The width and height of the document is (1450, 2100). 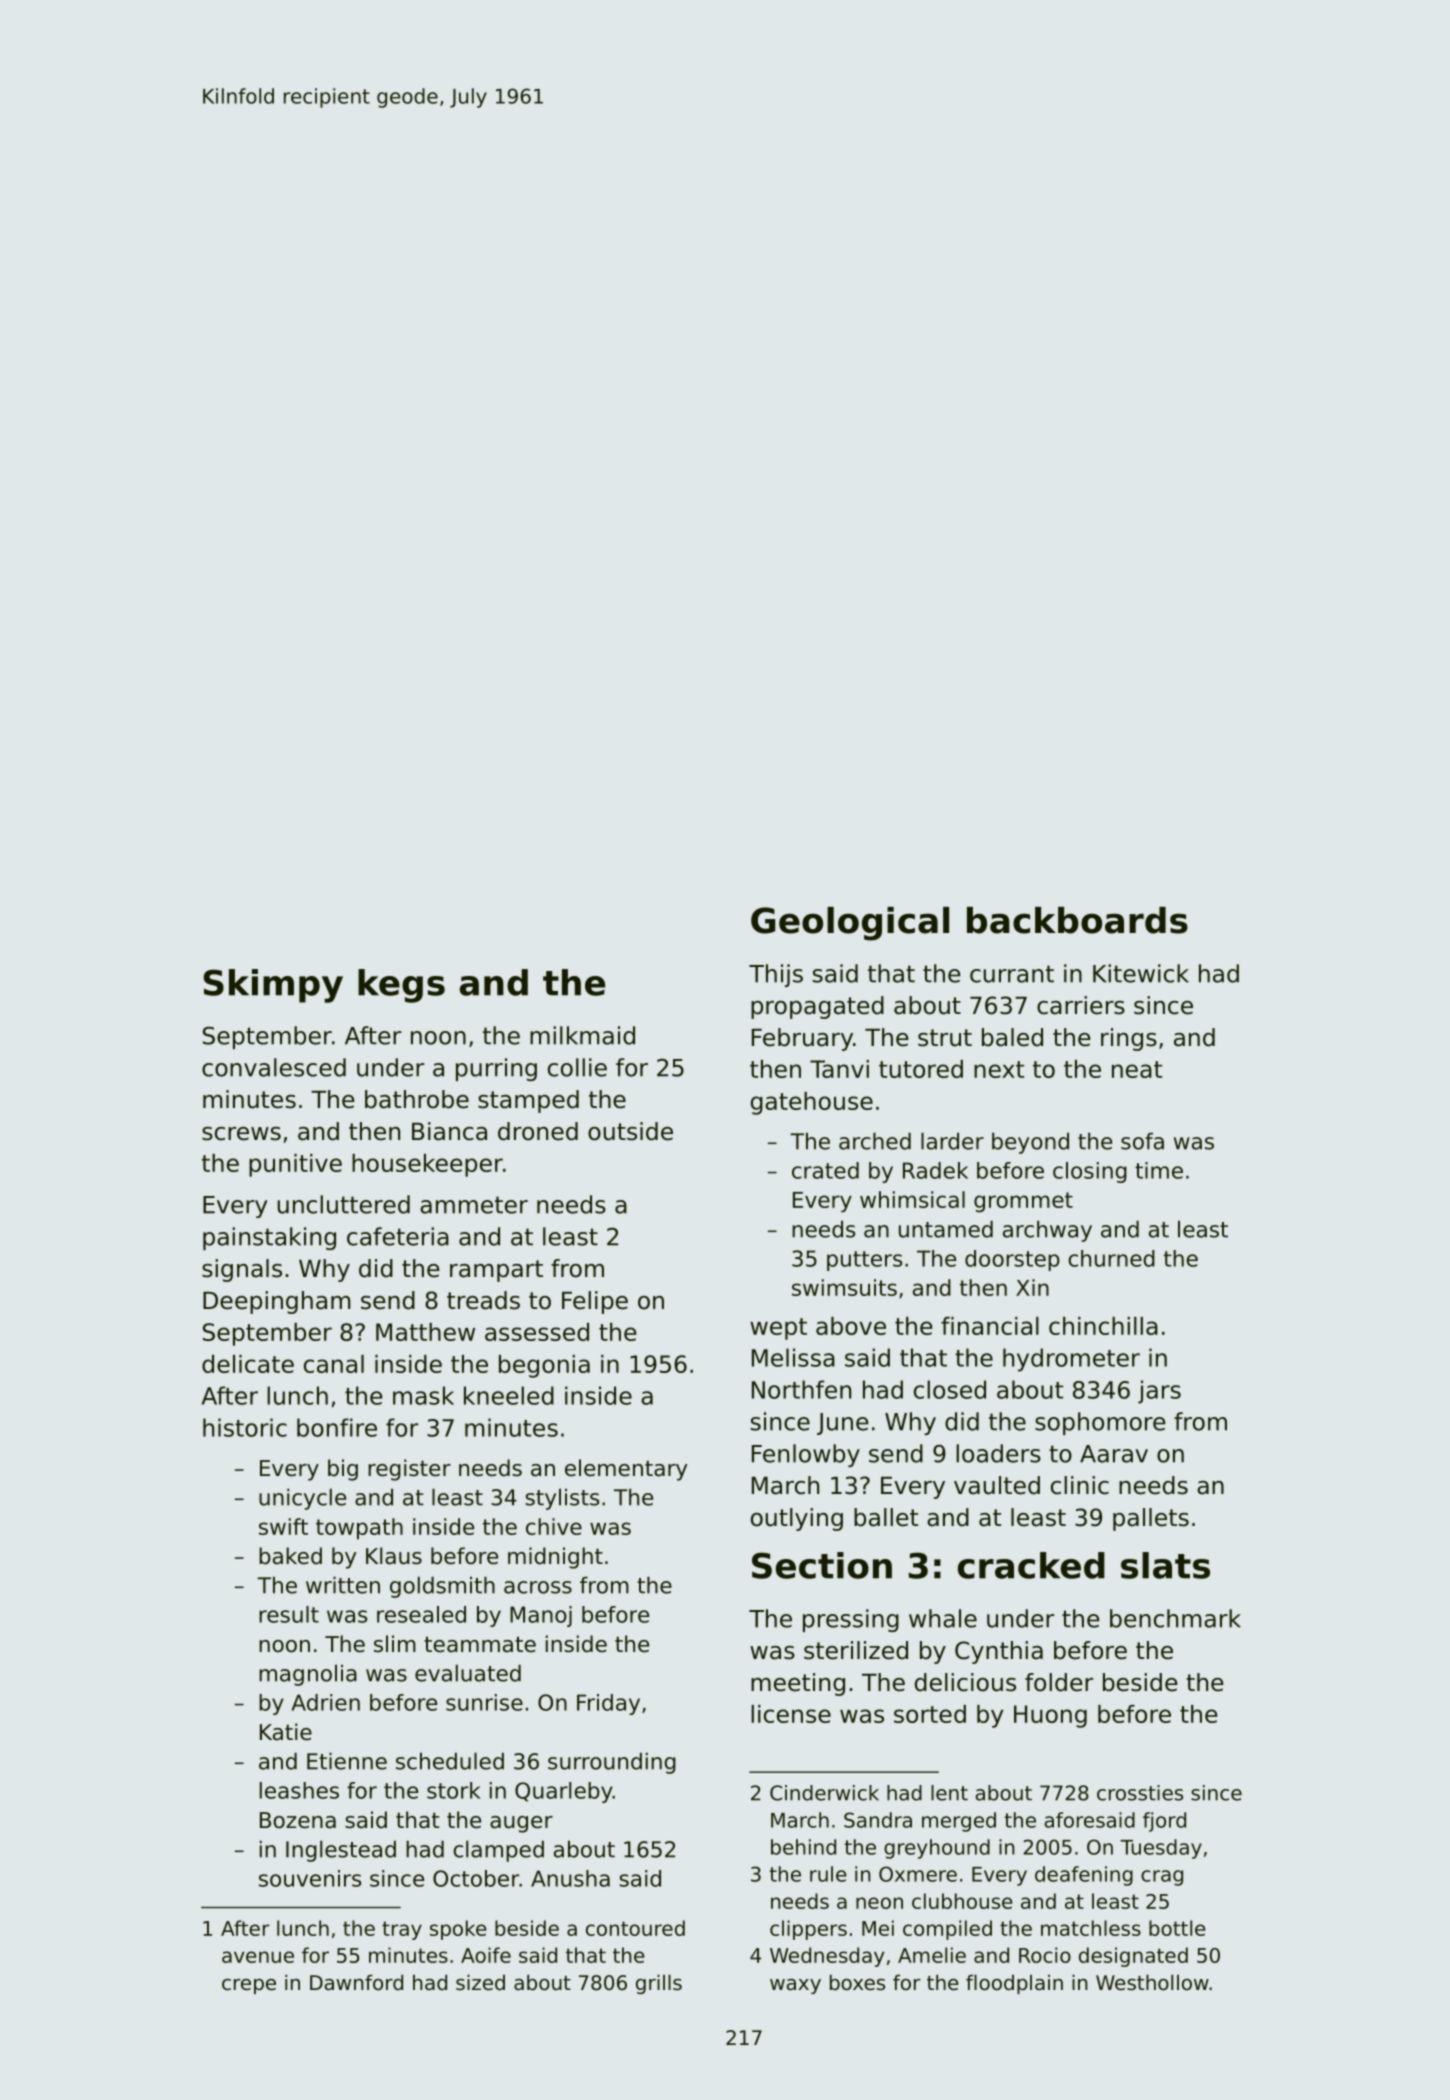 What do you see at coordinates (791, 1714) in the document?
I see `license` at bounding box center [791, 1714].
